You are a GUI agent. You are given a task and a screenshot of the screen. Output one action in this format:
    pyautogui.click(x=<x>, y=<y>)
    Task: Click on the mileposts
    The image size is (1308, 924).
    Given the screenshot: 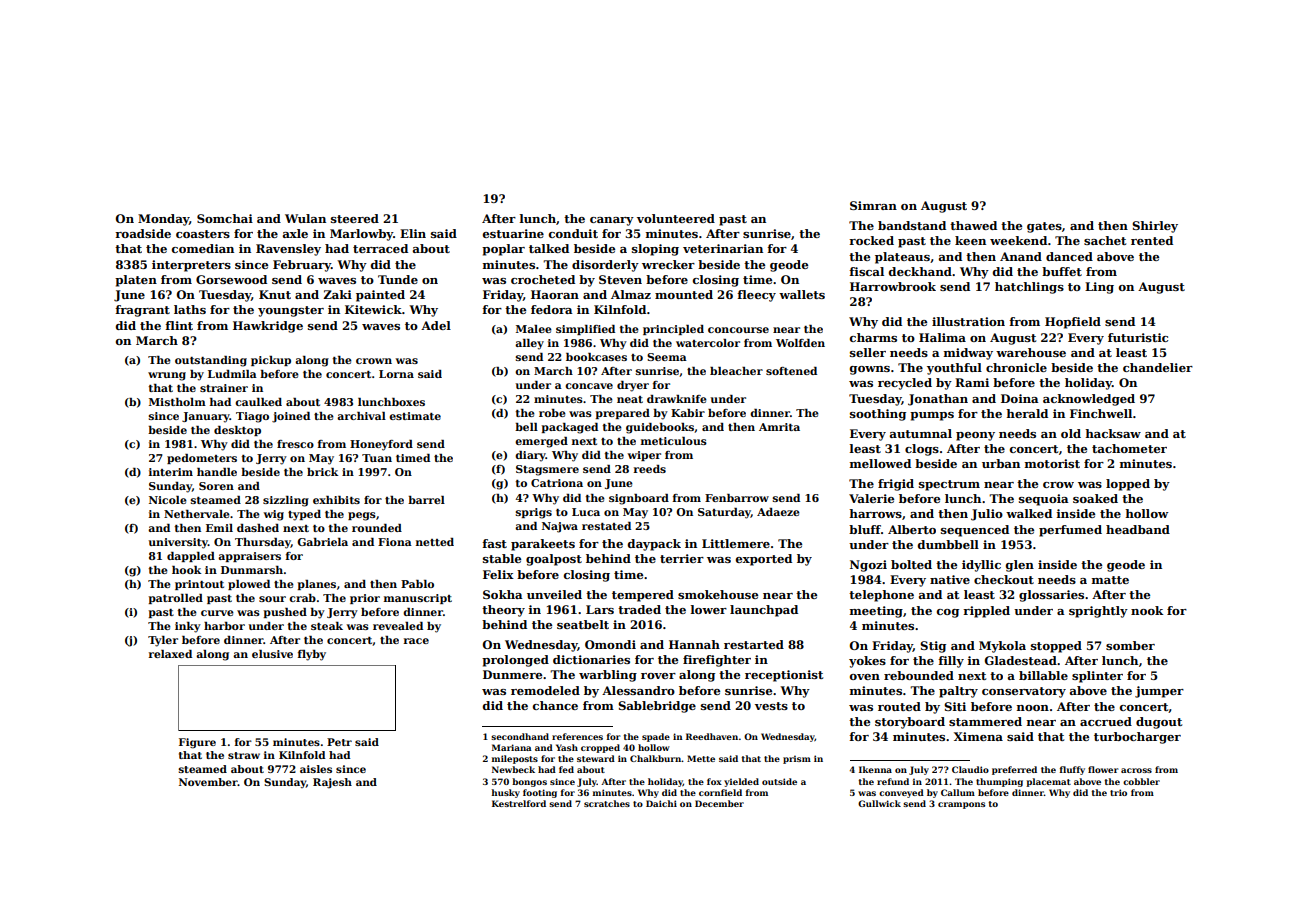 What is the action you would take?
    pyautogui.click(x=515, y=759)
